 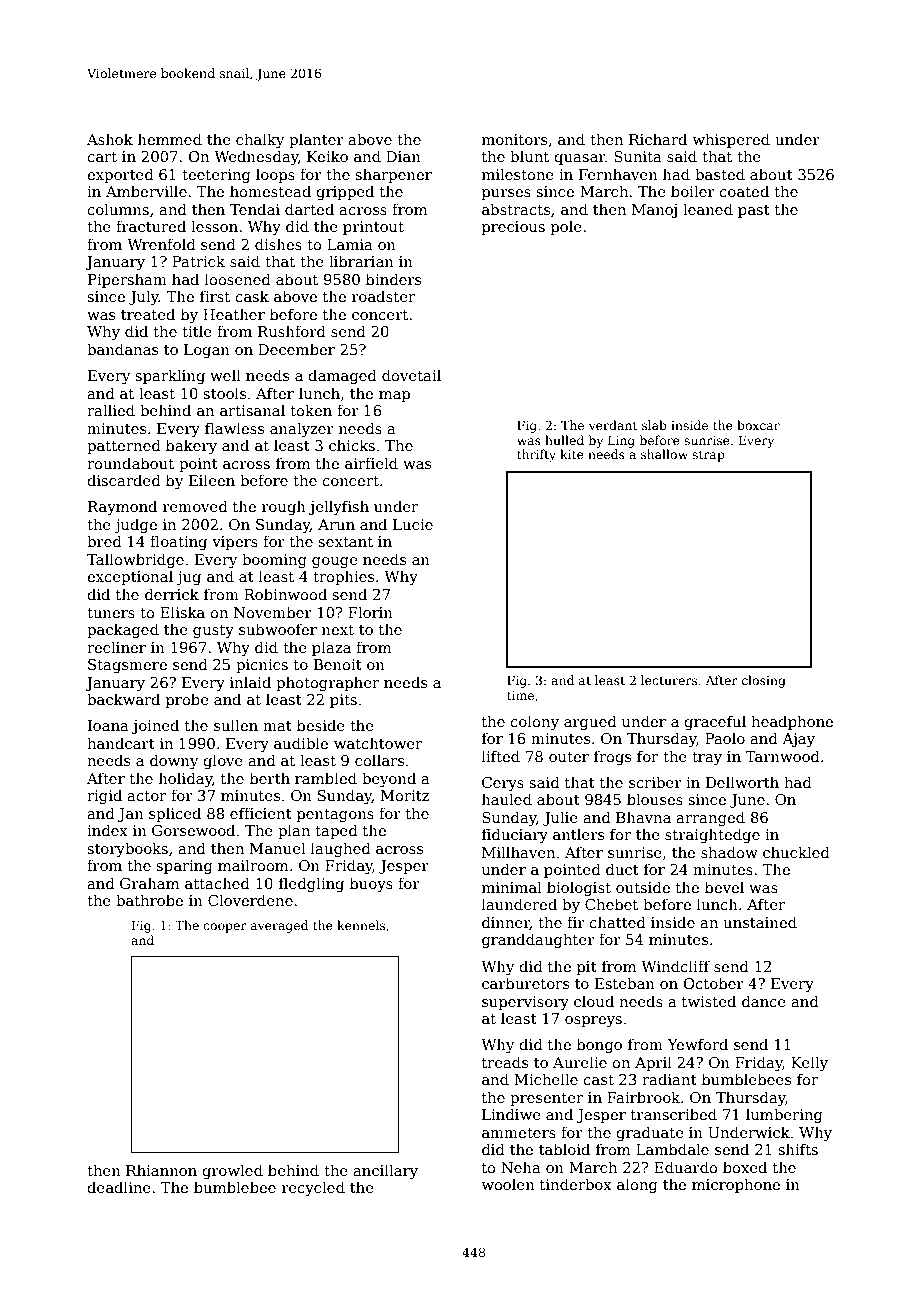 I want to click on past, so click(x=754, y=211).
